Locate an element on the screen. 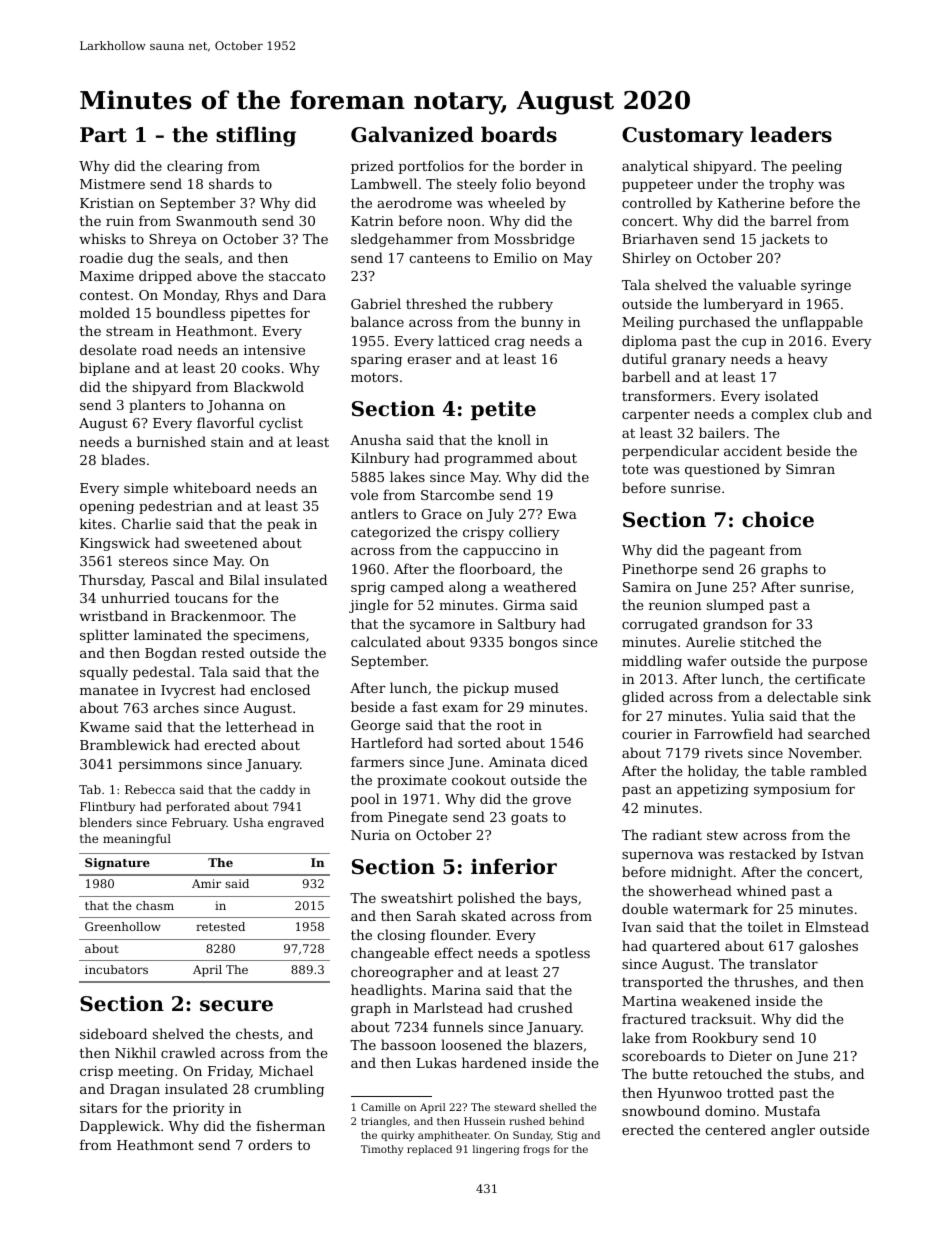  Customary is located at coordinates (683, 137).
